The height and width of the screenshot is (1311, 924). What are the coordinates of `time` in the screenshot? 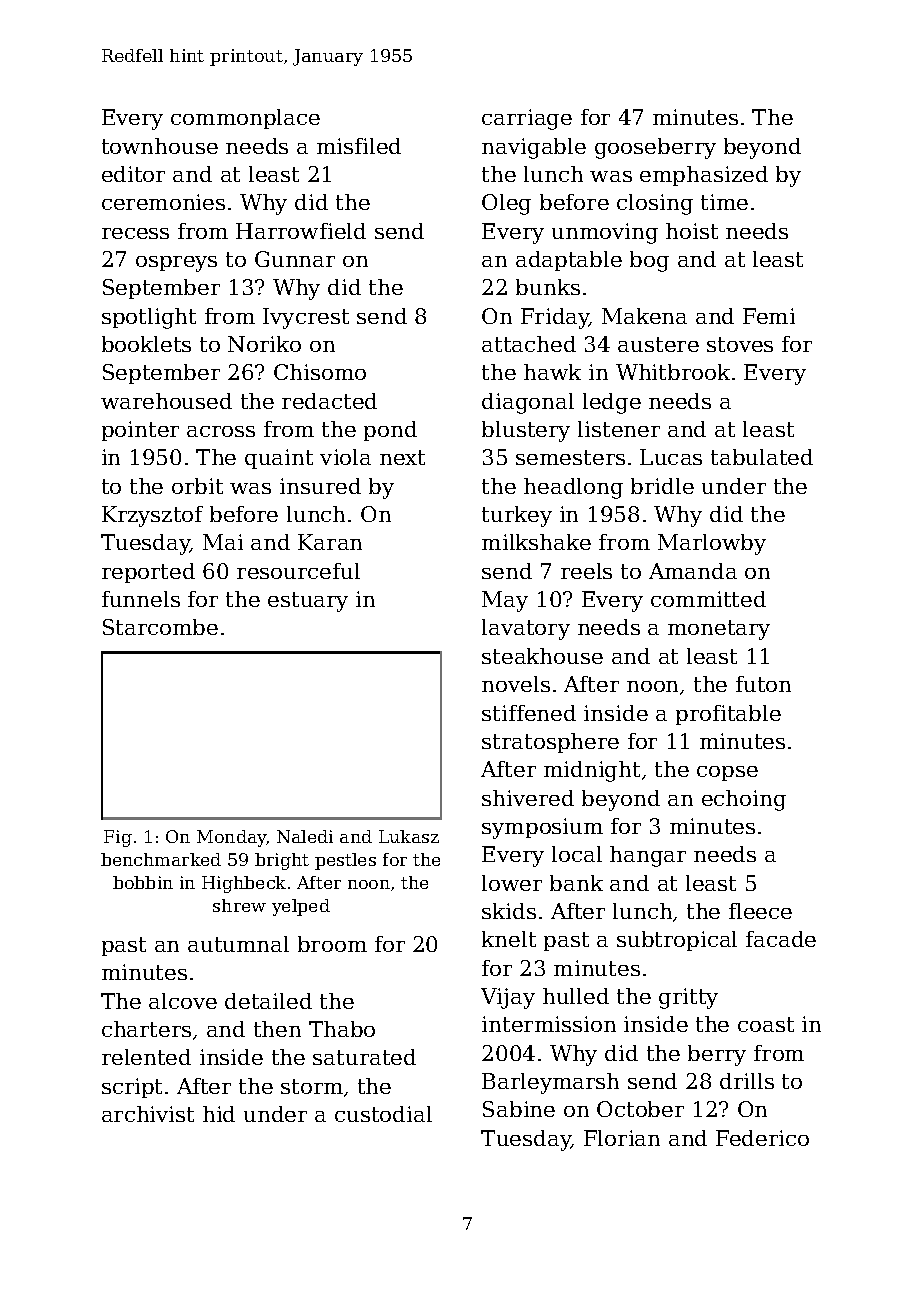 It's located at (724, 202).
